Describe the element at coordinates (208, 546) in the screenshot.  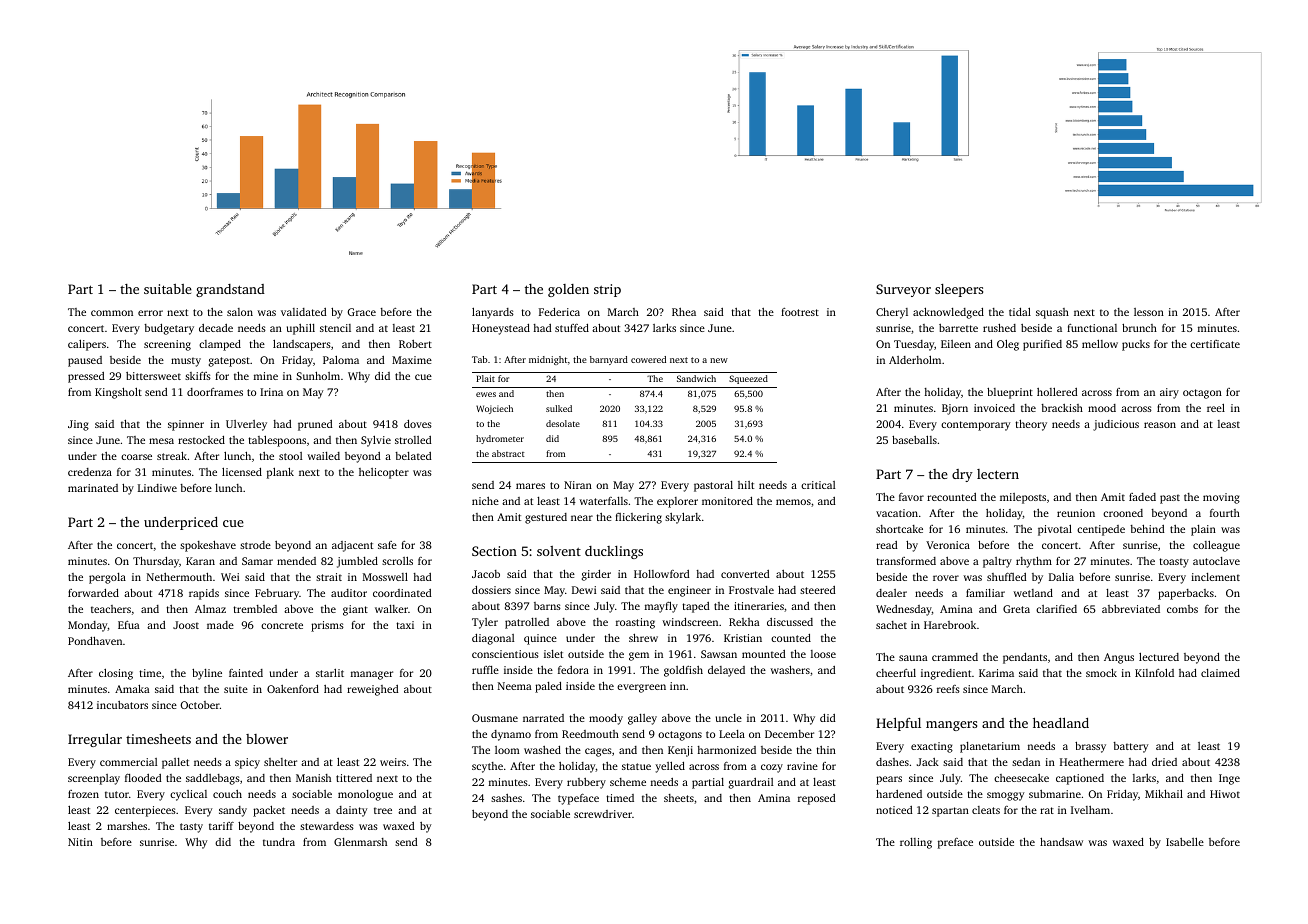
I see `spokeshave` at that location.
